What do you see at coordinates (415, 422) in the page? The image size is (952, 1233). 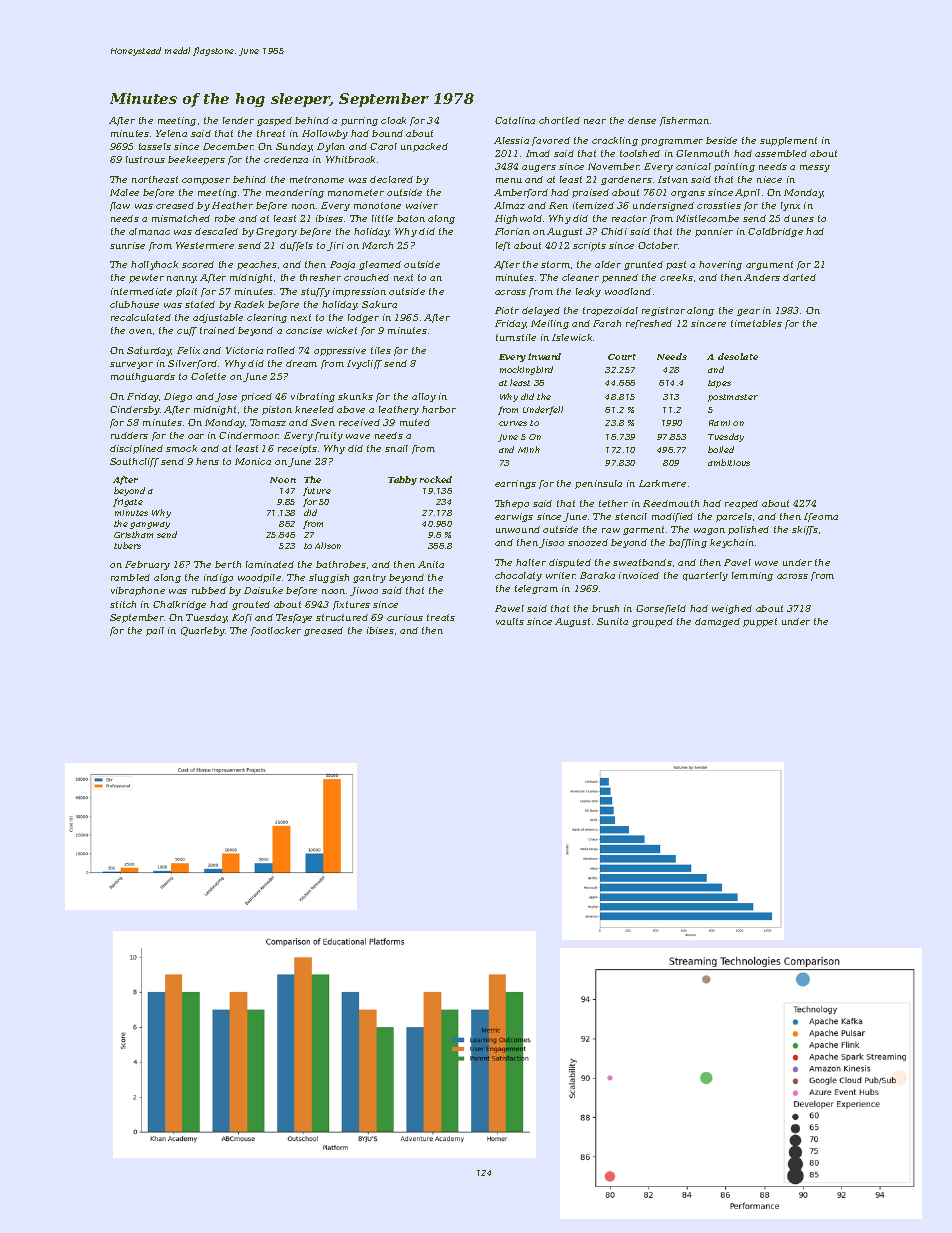 I see `muted` at bounding box center [415, 422].
